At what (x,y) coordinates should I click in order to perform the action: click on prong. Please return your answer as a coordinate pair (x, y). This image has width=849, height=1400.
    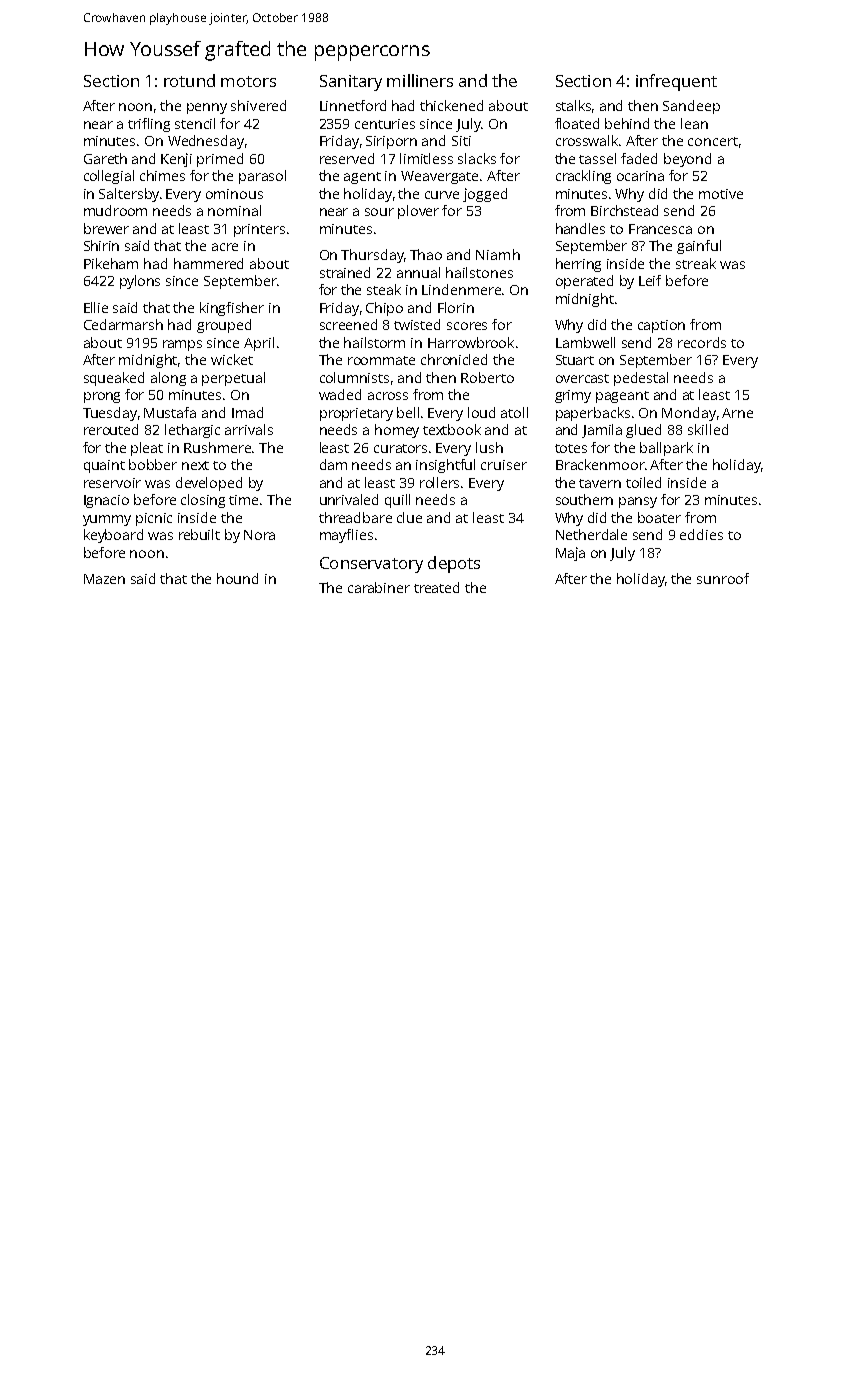
    Looking at the image, I should click on (102, 397).
